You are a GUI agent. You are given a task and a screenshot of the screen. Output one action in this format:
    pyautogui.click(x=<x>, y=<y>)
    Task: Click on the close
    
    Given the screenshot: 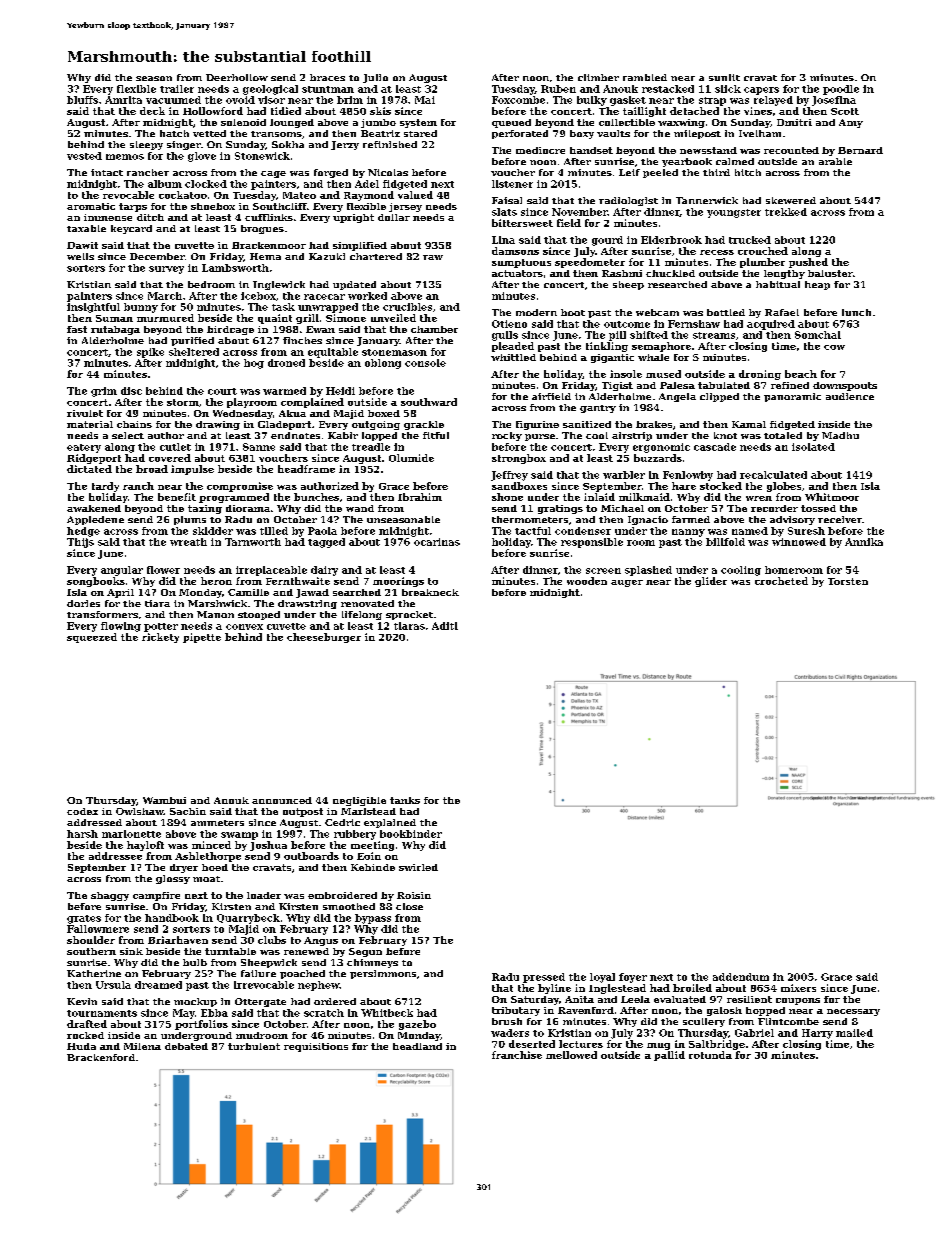 What is the action you would take?
    pyautogui.click(x=409, y=906)
